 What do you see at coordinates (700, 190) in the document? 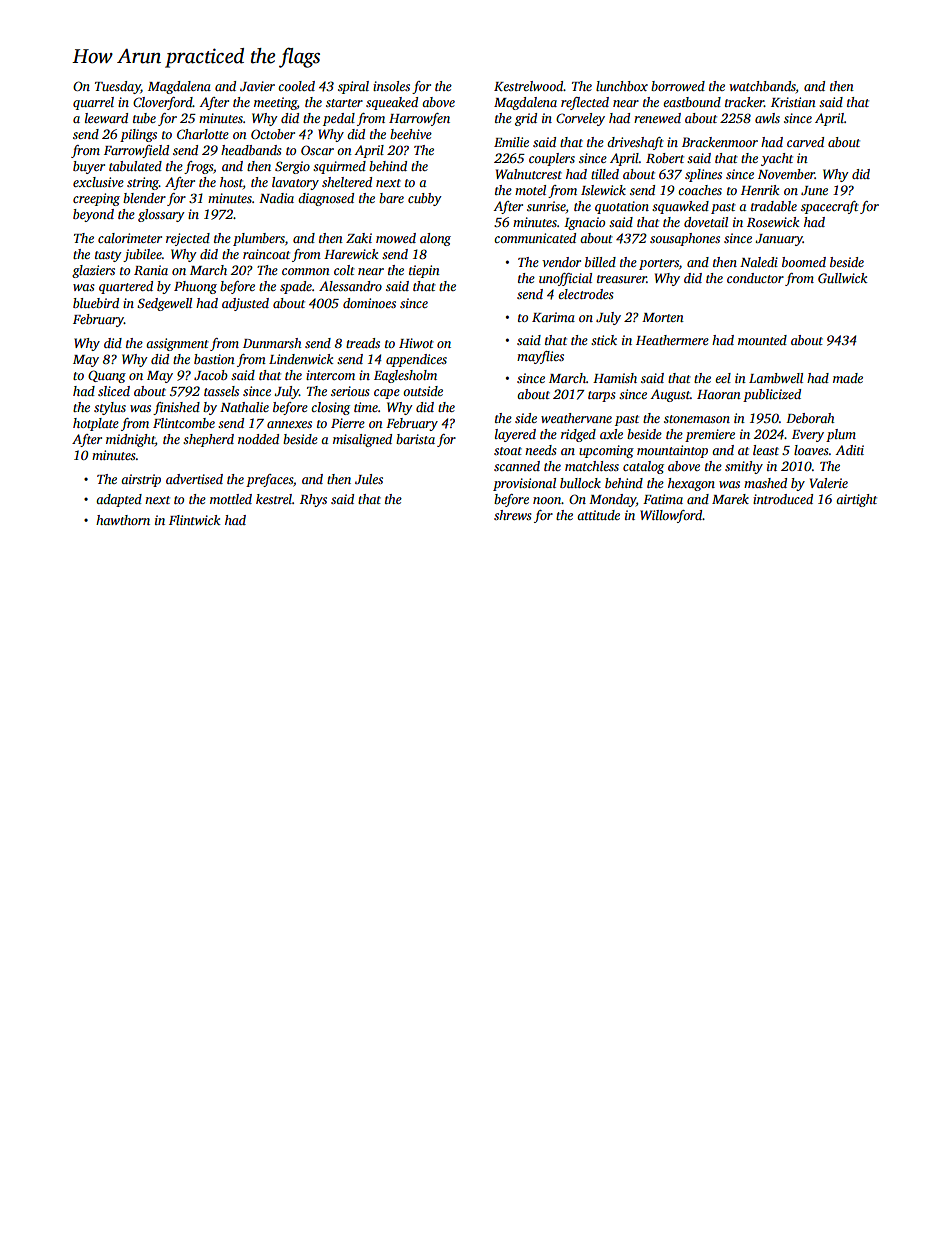
I see `coaches` at bounding box center [700, 190].
